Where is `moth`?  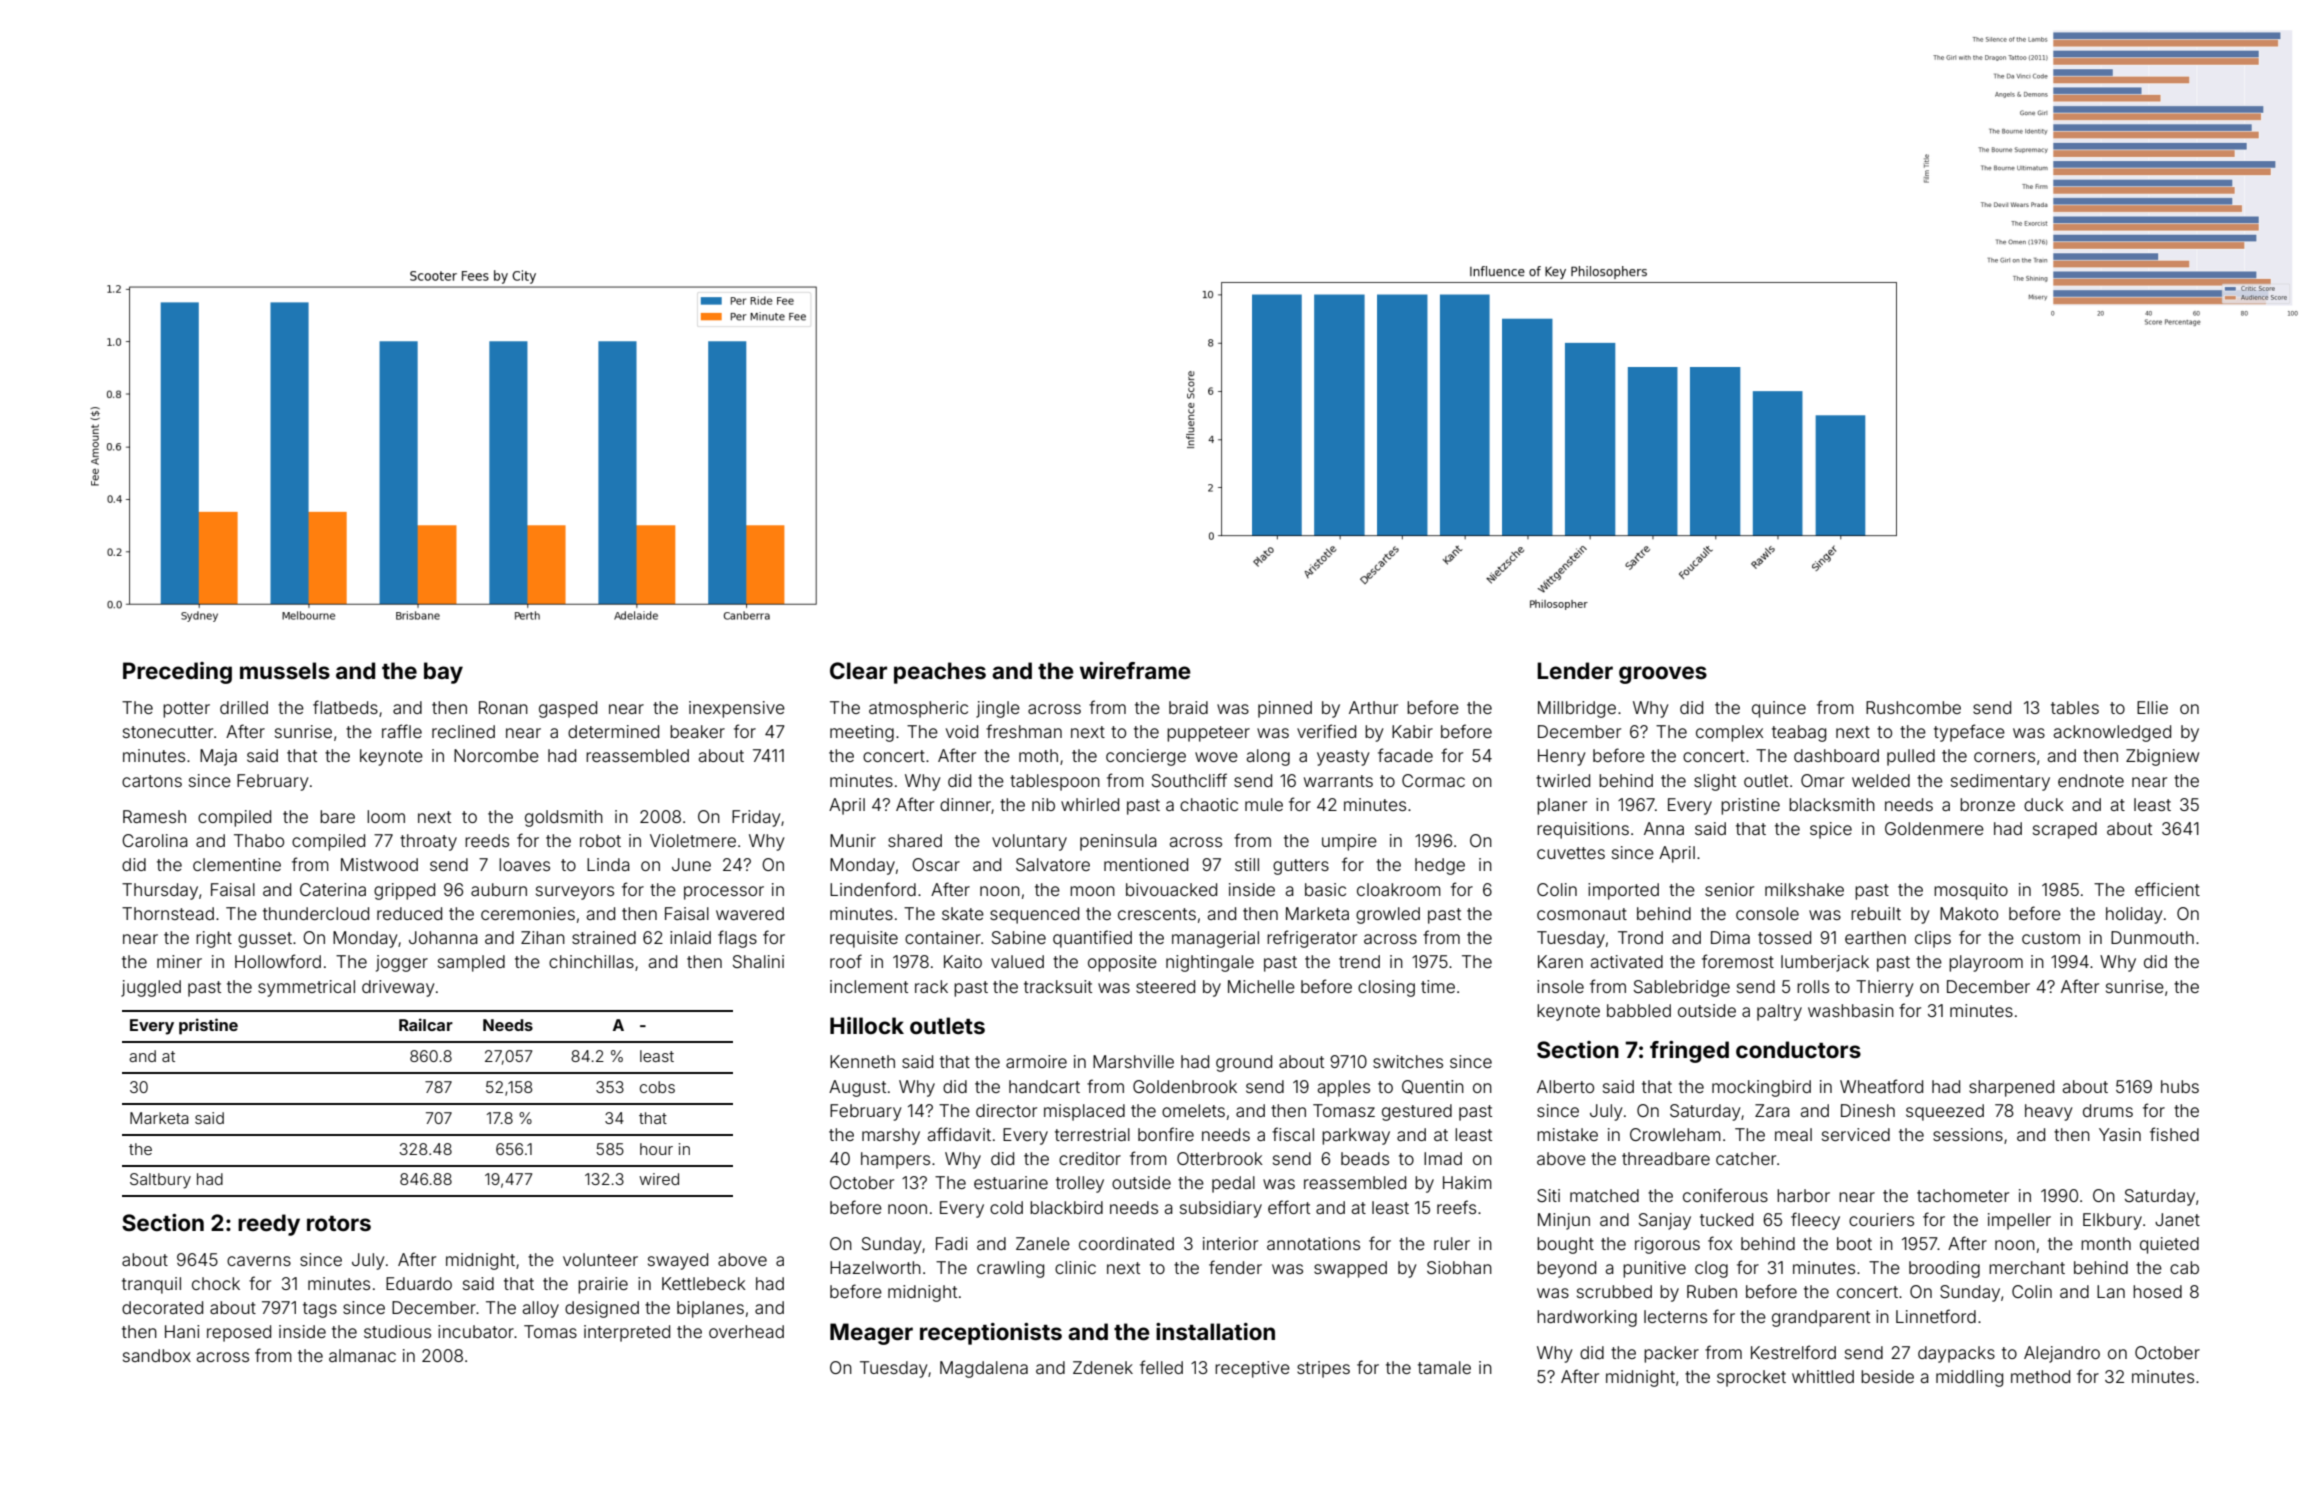 moth is located at coordinates (1038, 755).
